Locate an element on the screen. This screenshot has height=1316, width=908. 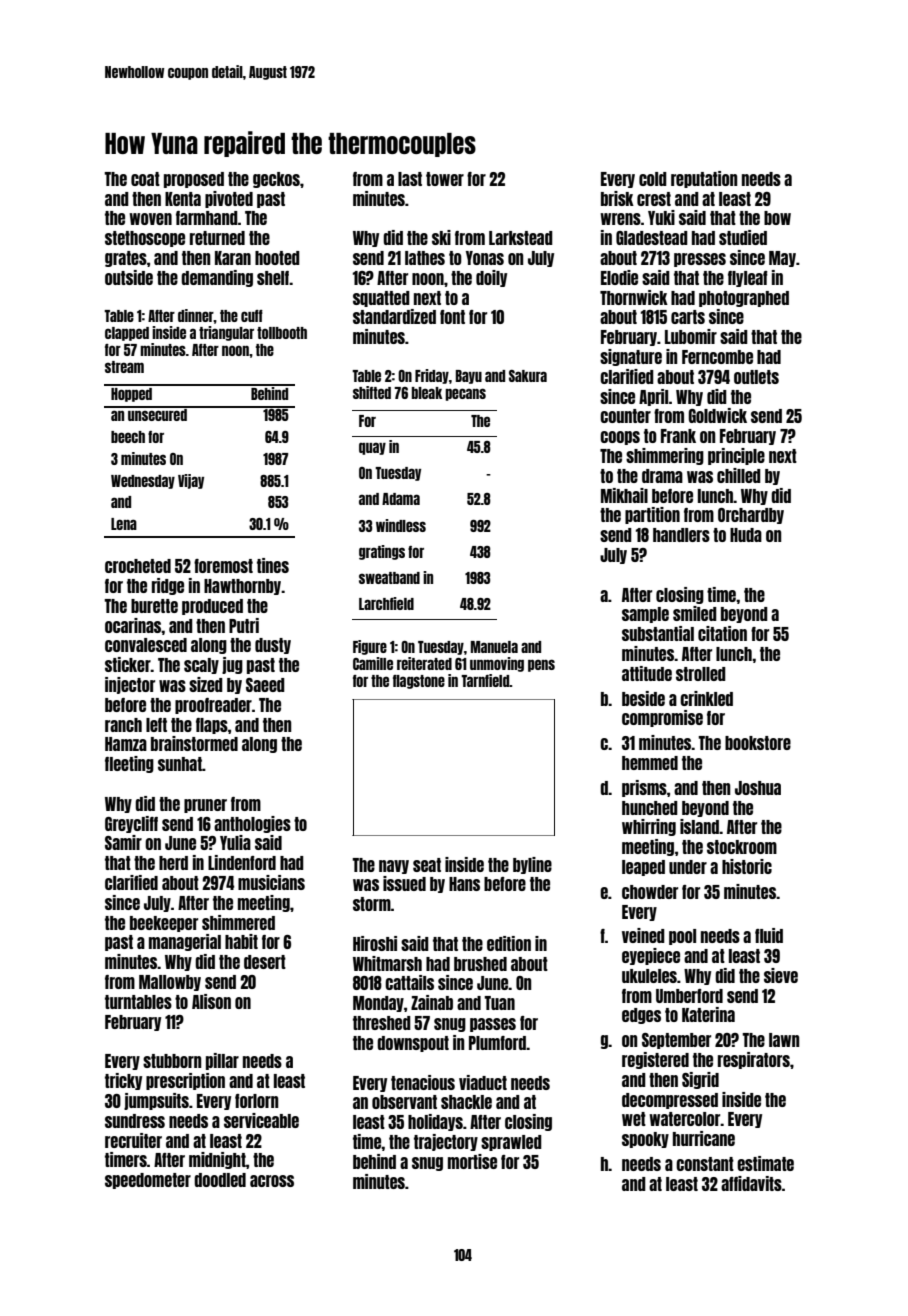
Plumford is located at coordinates (497, 1043).
